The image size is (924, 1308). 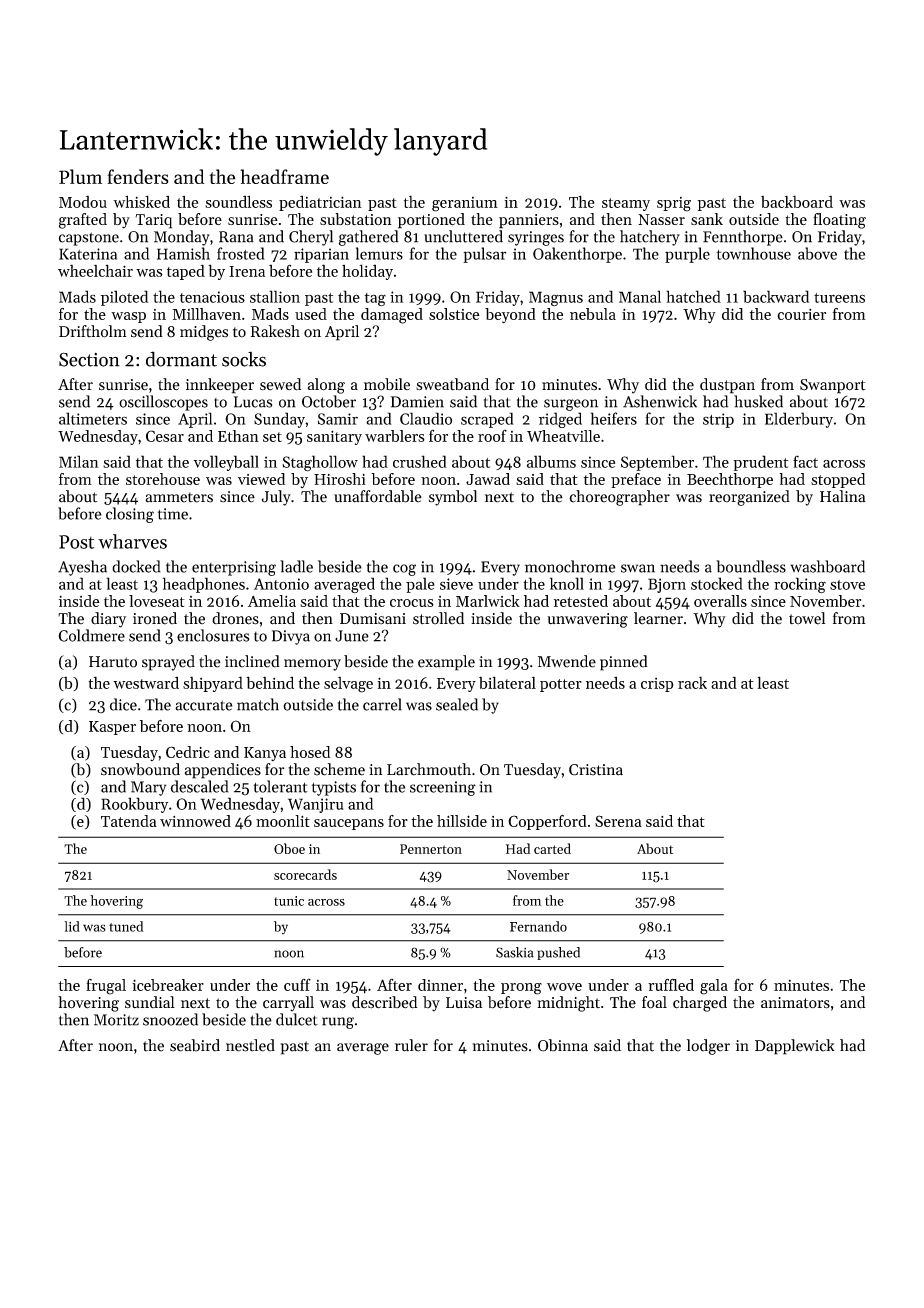 What do you see at coordinates (234, 568) in the document?
I see `enterprising` at bounding box center [234, 568].
